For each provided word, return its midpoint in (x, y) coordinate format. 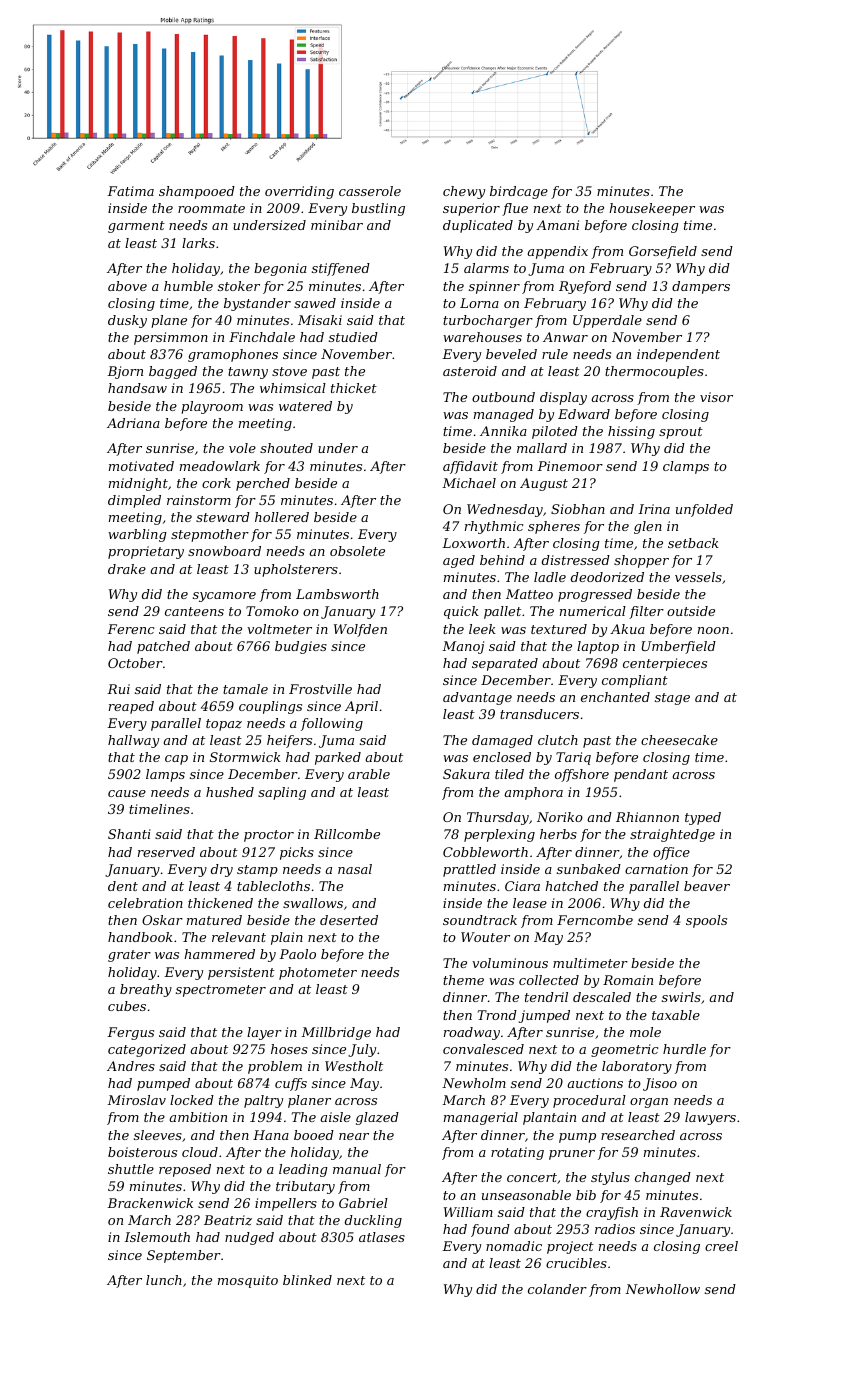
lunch (164, 1280)
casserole (370, 191)
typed (703, 818)
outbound (503, 397)
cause (127, 793)
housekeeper (652, 209)
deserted (349, 920)
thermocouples (654, 372)
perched (263, 484)
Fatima (130, 191)
